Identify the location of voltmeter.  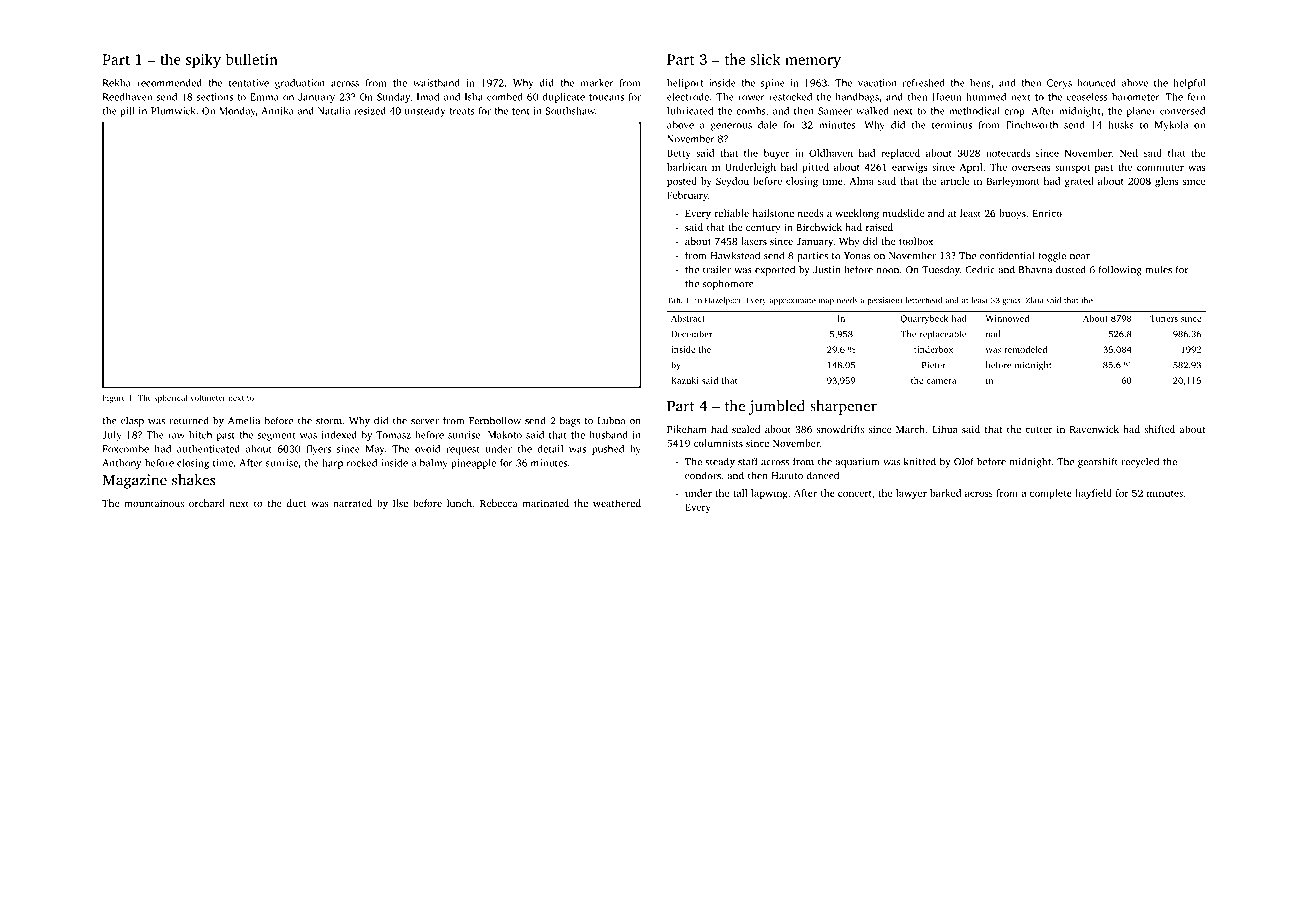
(208, 397).
